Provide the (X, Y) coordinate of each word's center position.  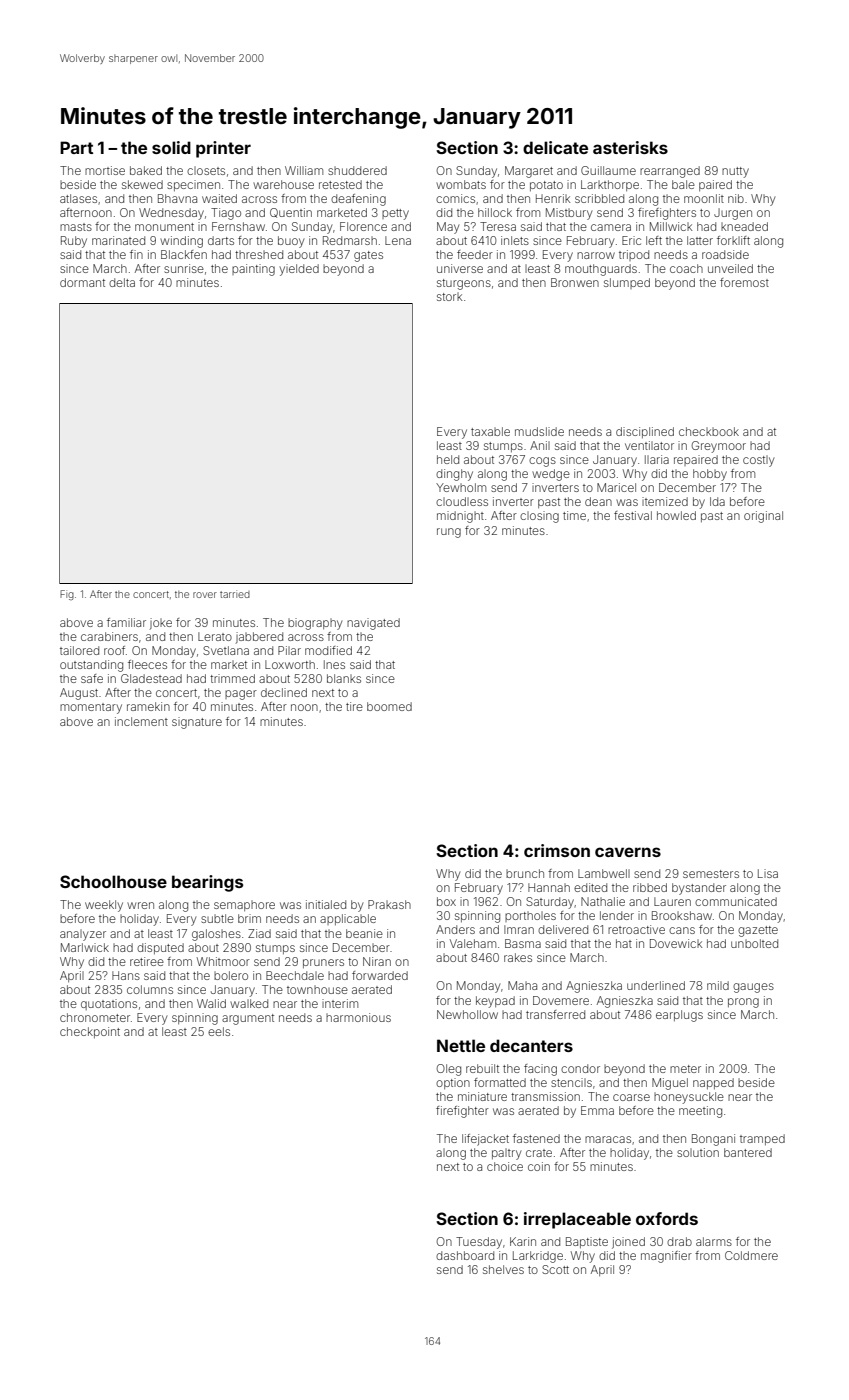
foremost (744, 282)
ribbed (650, 887)
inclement (141, 721)
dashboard (465, 1255)
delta (122, 282)
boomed (389, 706)
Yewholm (461, 487)
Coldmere (751, 1255)
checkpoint (90, 1032)
